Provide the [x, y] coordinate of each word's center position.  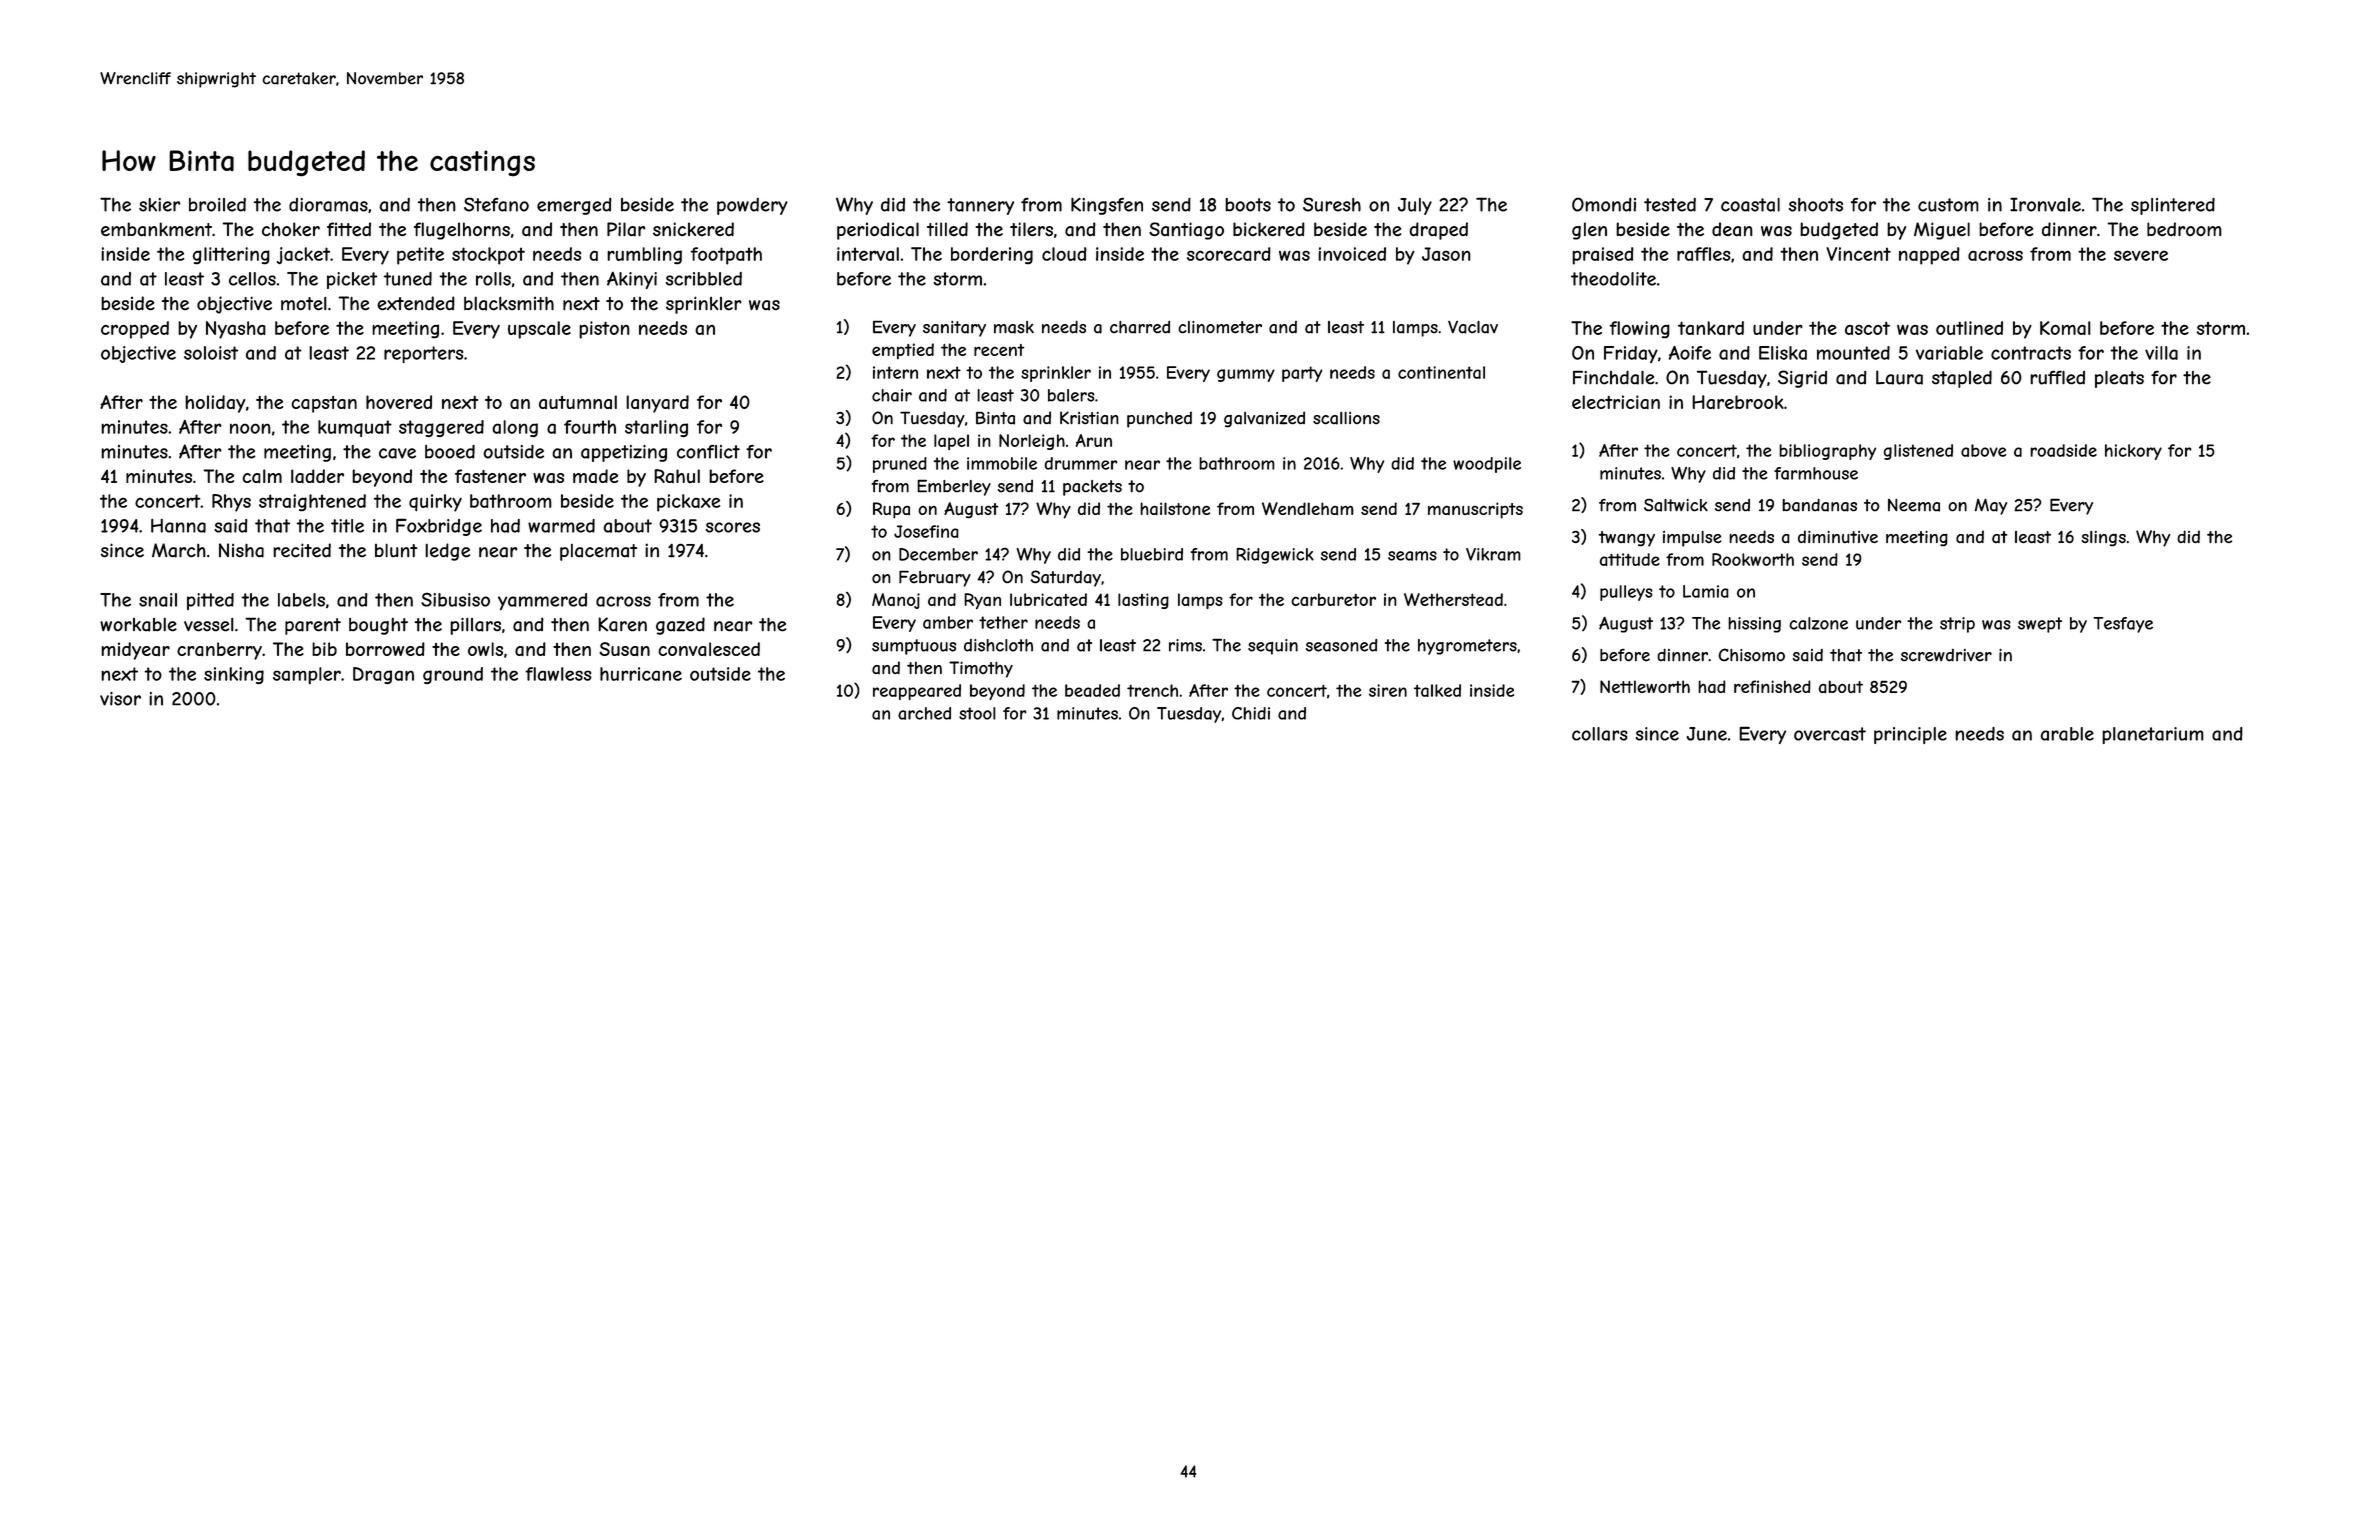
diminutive [1838, 536]
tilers [1031, 229]
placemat [598, 552]
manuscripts [1475, 510]
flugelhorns [462, 231]
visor [120, 699]
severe [2141, 256]
